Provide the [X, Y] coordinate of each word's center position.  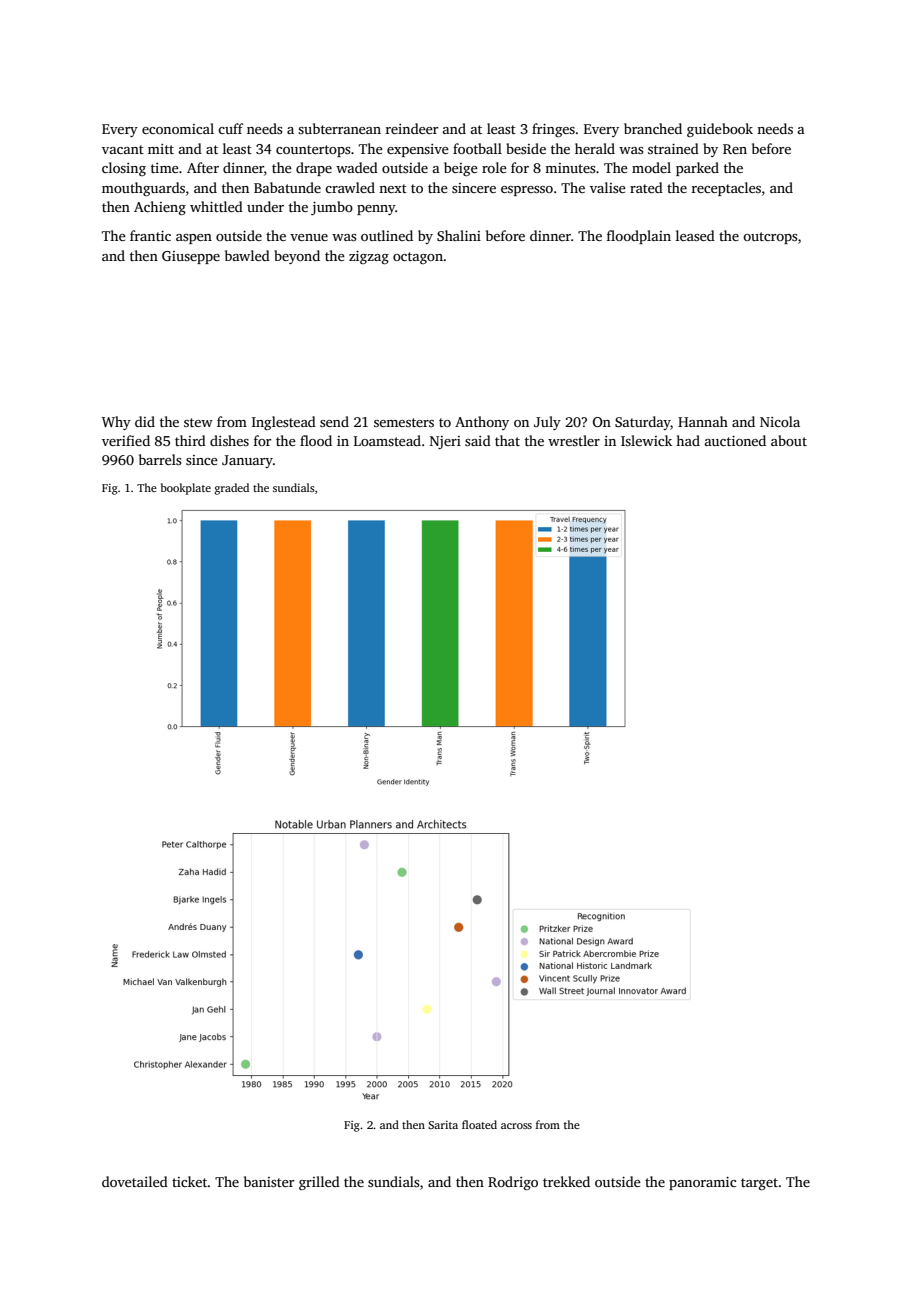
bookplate [186, 489]
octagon [418, 258]
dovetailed [135, 1181]
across [516, 1126]
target [759, 1184]
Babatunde [287, 187]
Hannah [703, 421]
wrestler [574, 440]
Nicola [780, 421]
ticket [190, 1181]
